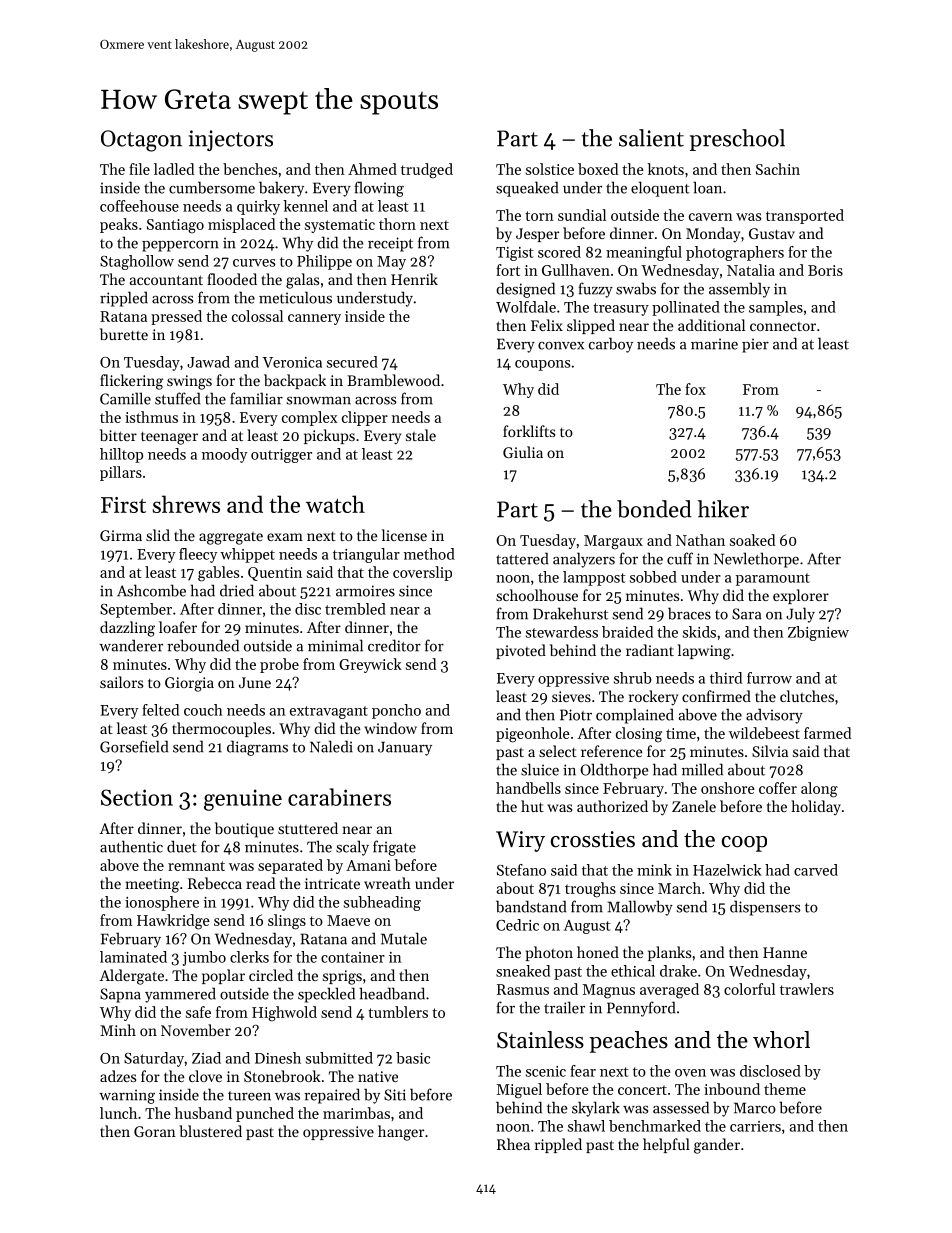 The width and height of the document is (952, 1233). I want to click on Felix, so click(547, 325).
